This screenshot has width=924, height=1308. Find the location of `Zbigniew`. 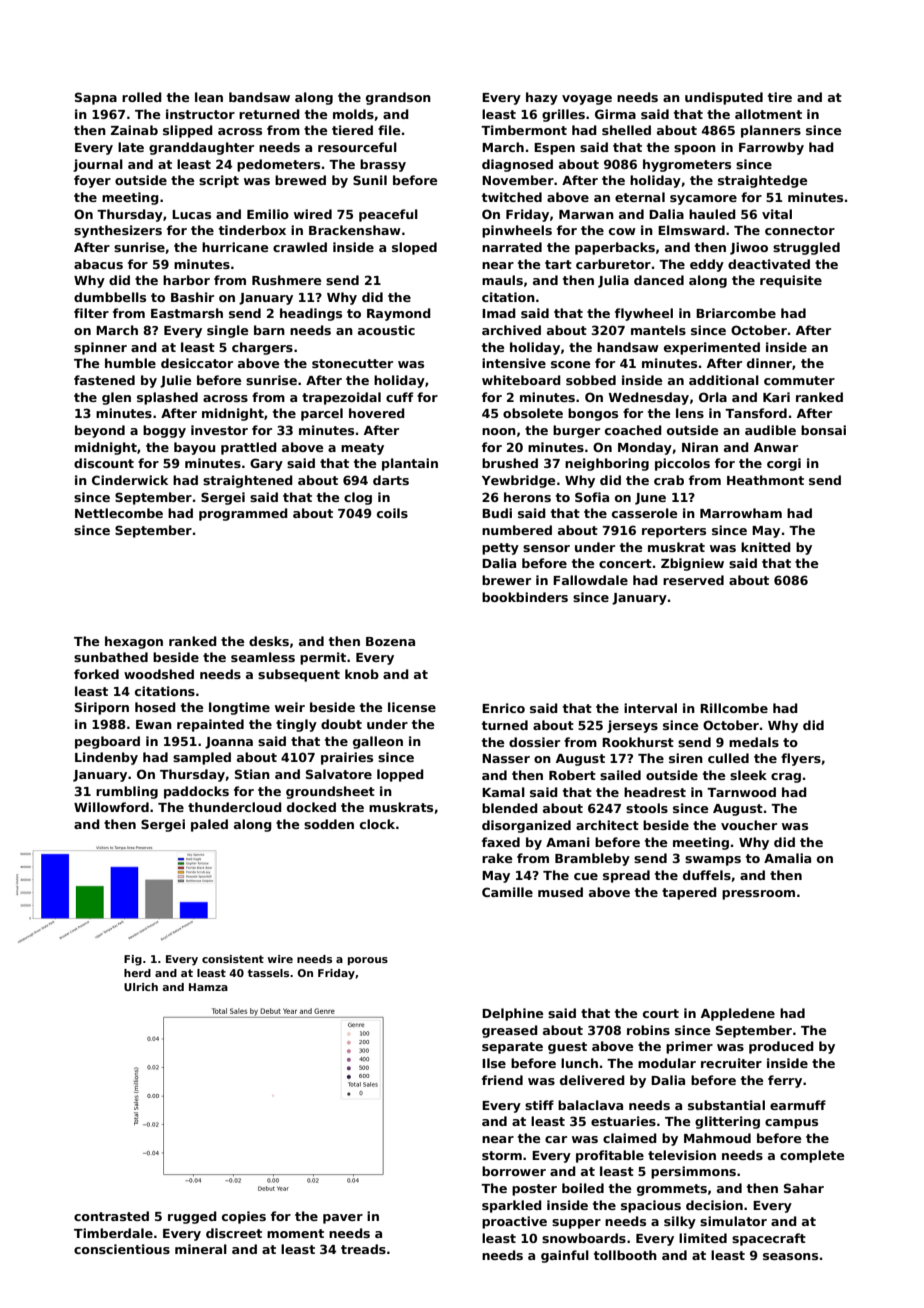

Zbigniew is located at coordinates (692, 564).
